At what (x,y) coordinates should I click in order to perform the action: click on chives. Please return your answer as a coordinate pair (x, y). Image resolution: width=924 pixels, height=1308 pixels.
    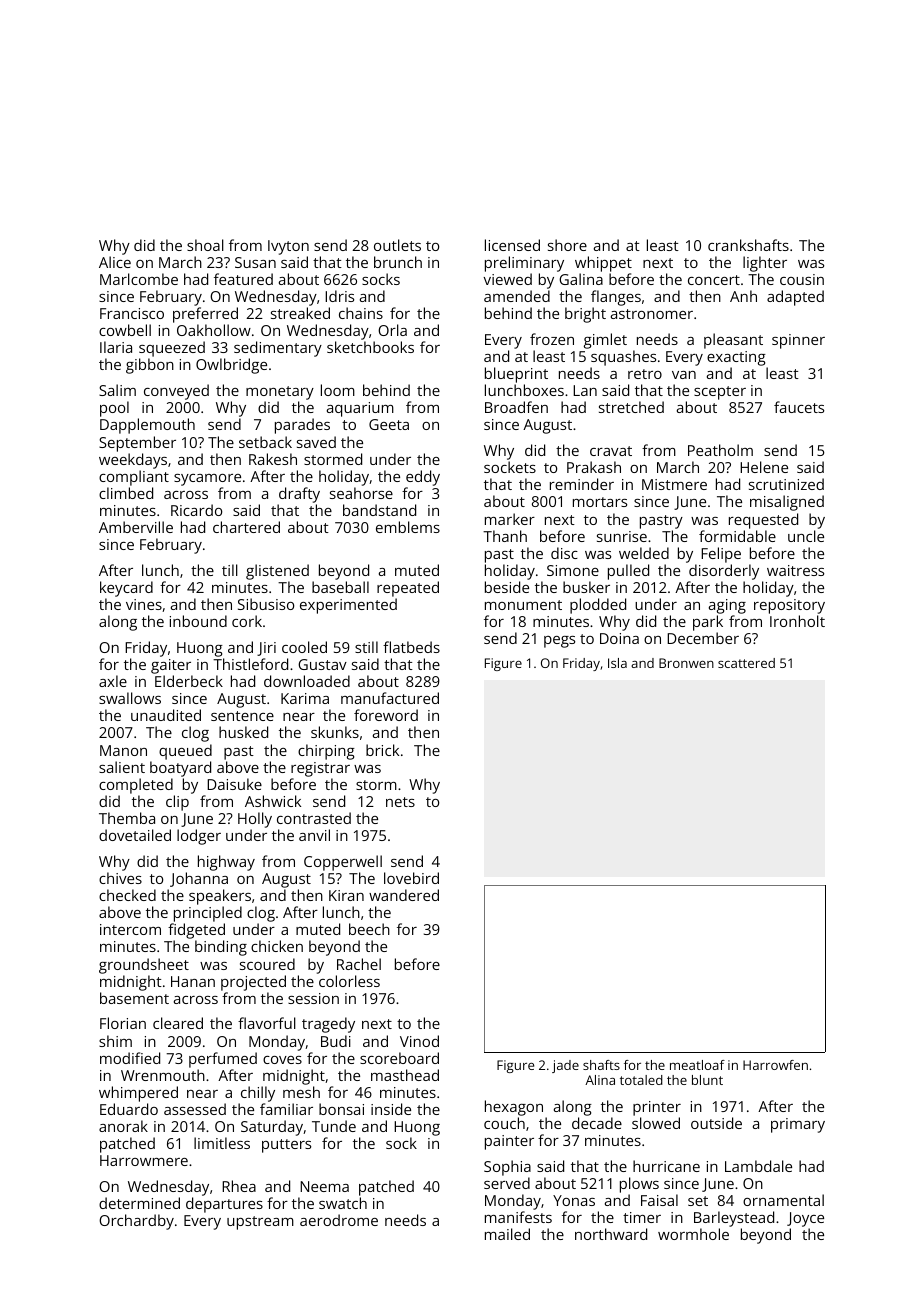
    Looking at the image, I should click on (120, 878).
